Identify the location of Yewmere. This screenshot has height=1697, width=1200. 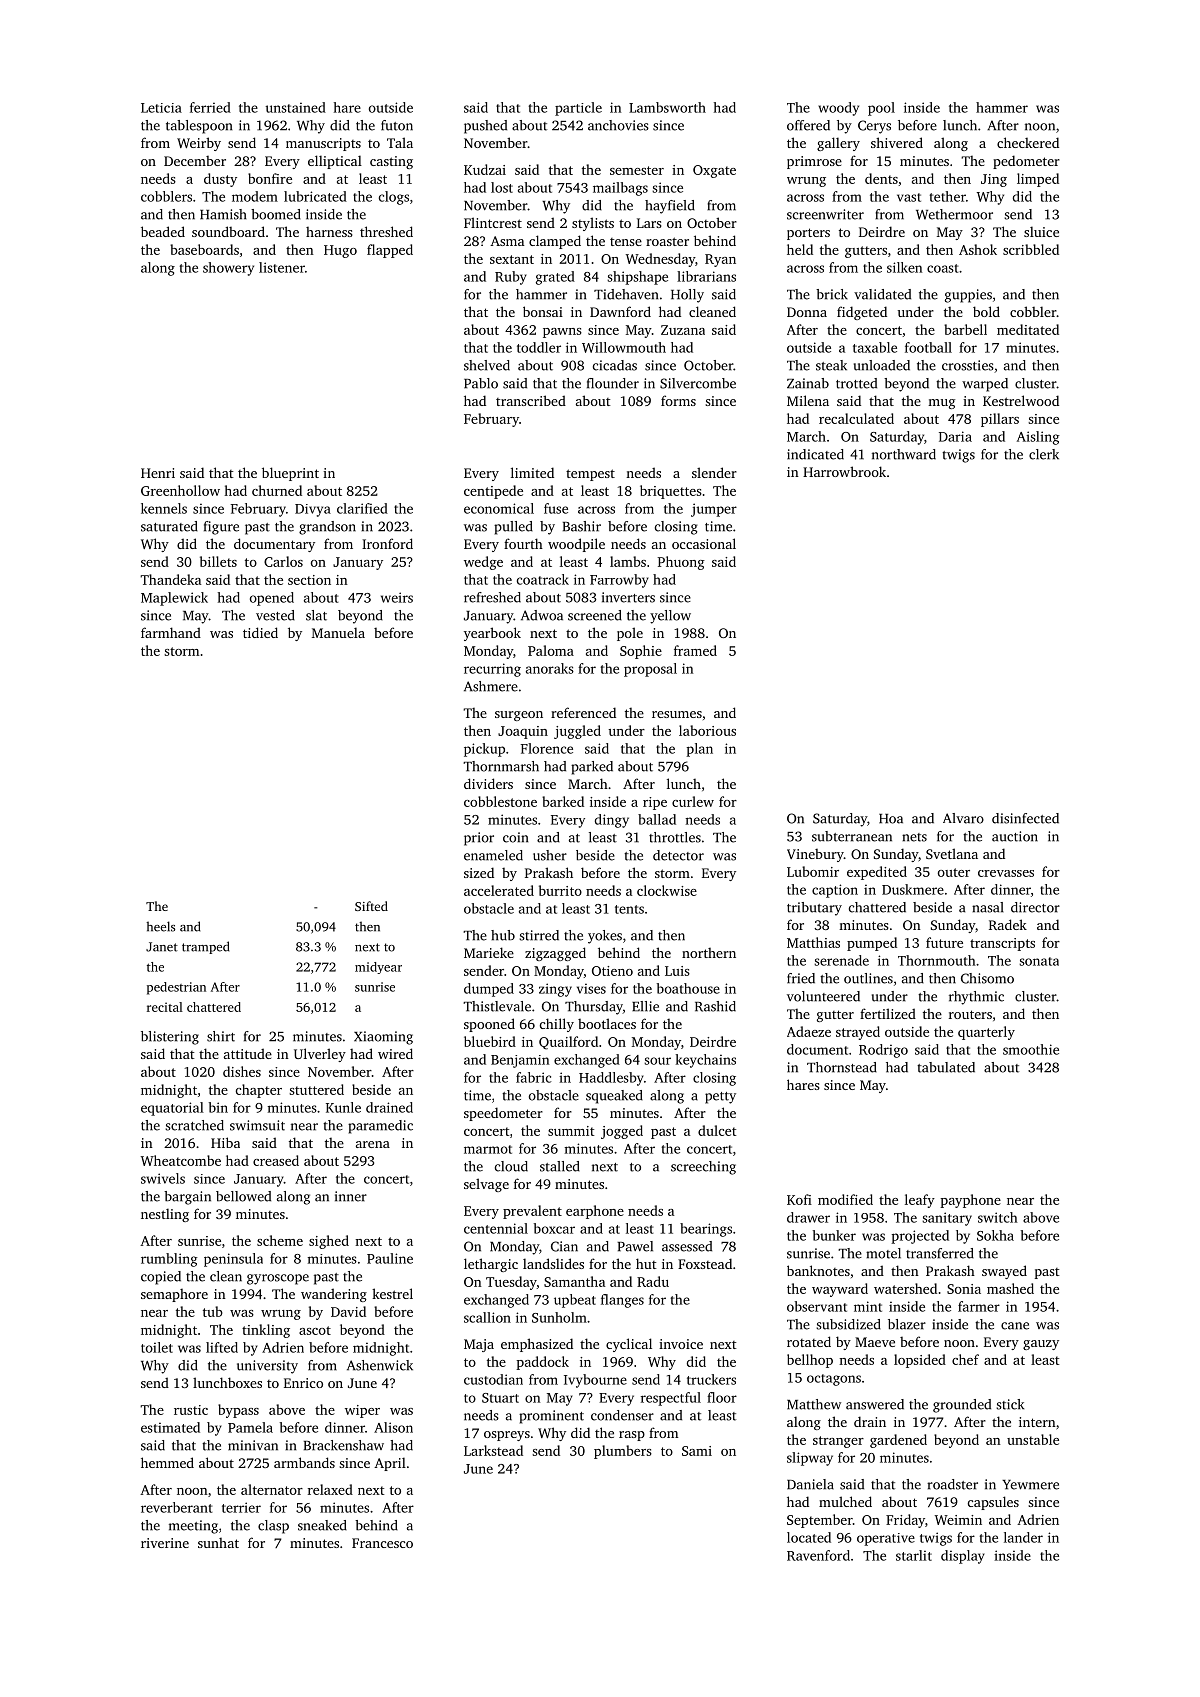
(1030, 1485).
